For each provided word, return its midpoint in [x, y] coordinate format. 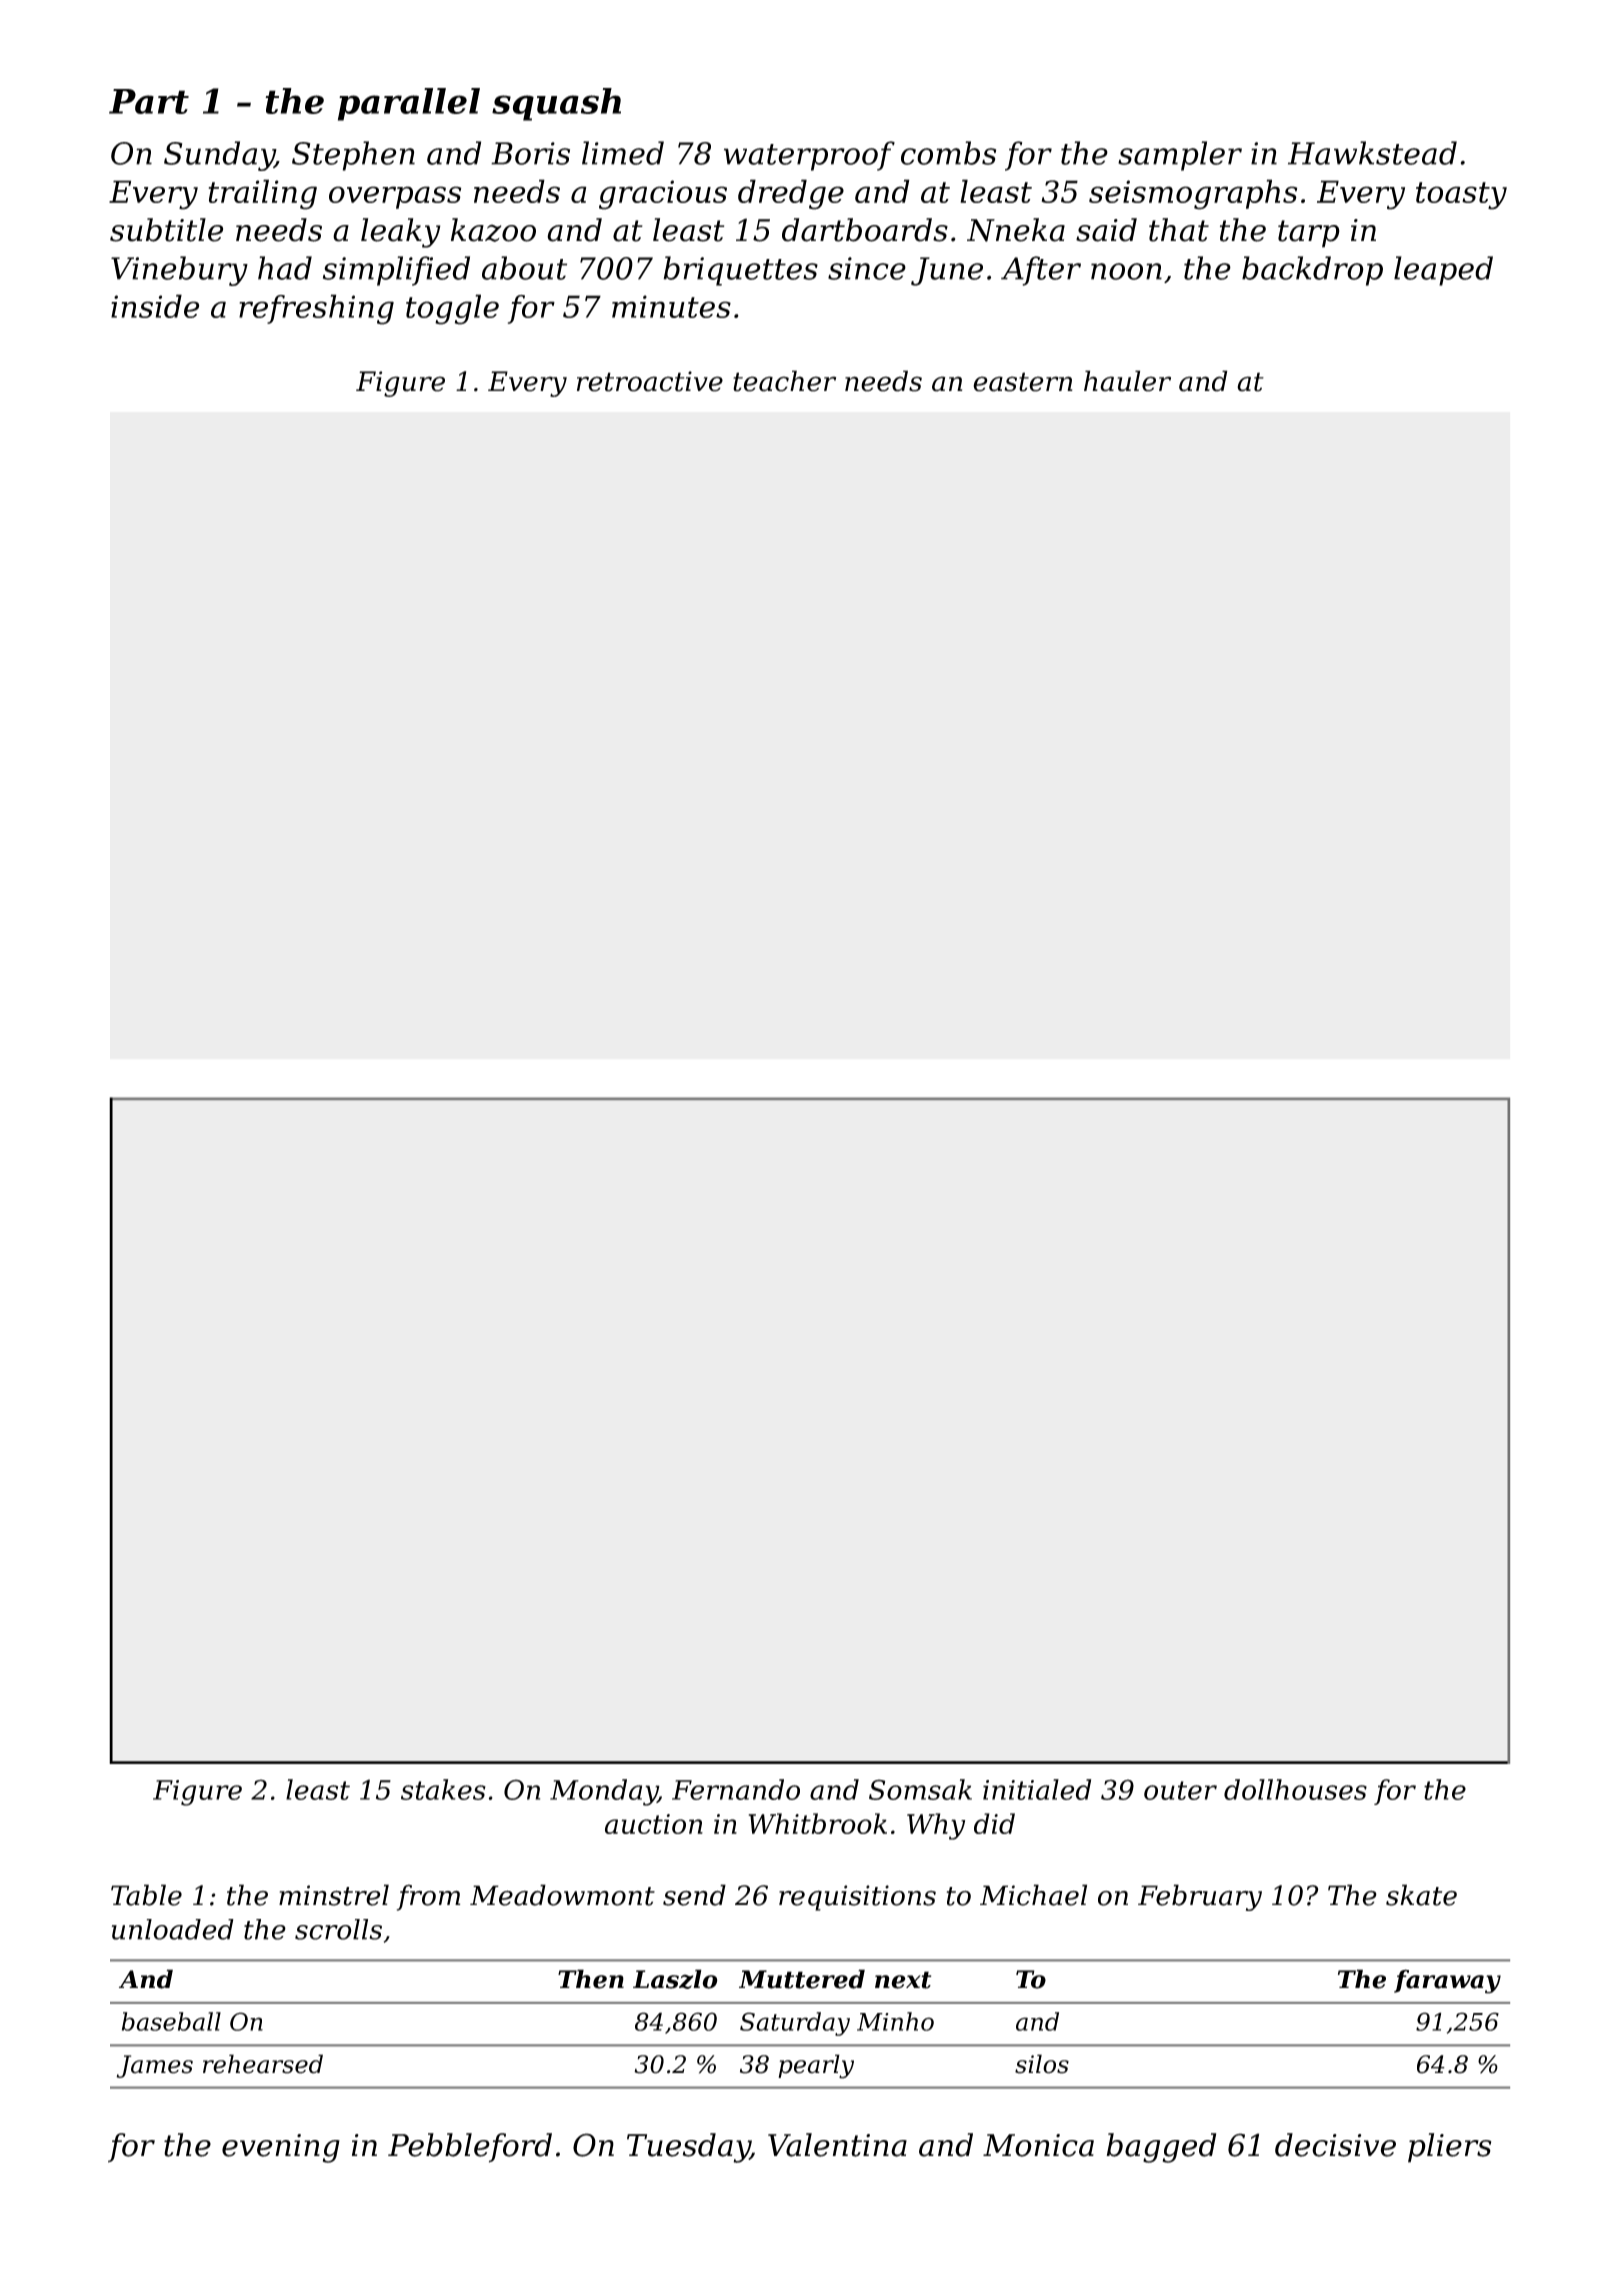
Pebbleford [470, 2148]
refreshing [316, 309]
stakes [443, 1789]
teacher [784, 381]
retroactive [650, 381]
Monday [604, 1792]
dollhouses [1295, 1789]
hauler [1127, 381]
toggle [452, 309]
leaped [1443, 271]
